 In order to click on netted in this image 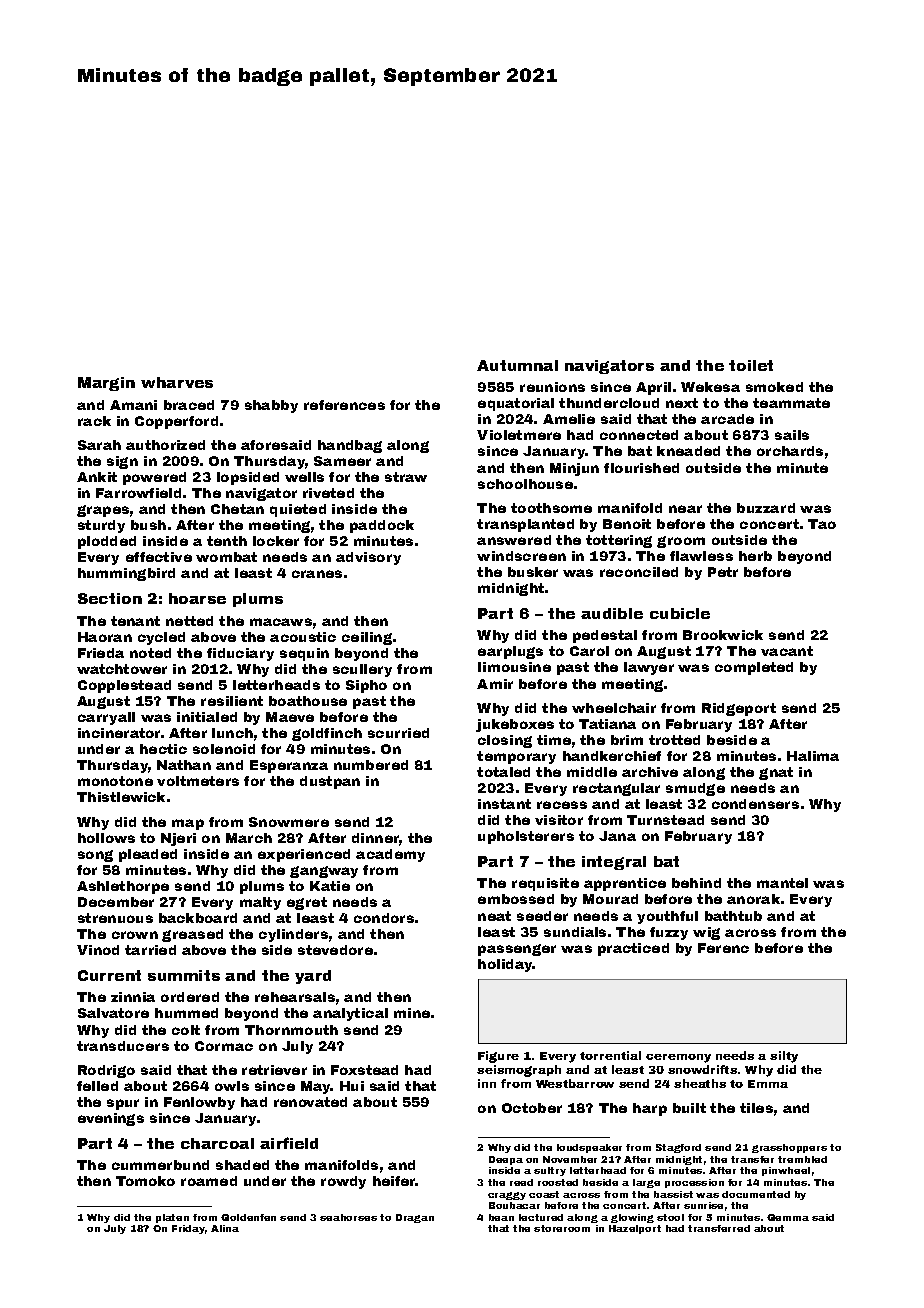, I will do `click(189, 621)`.
